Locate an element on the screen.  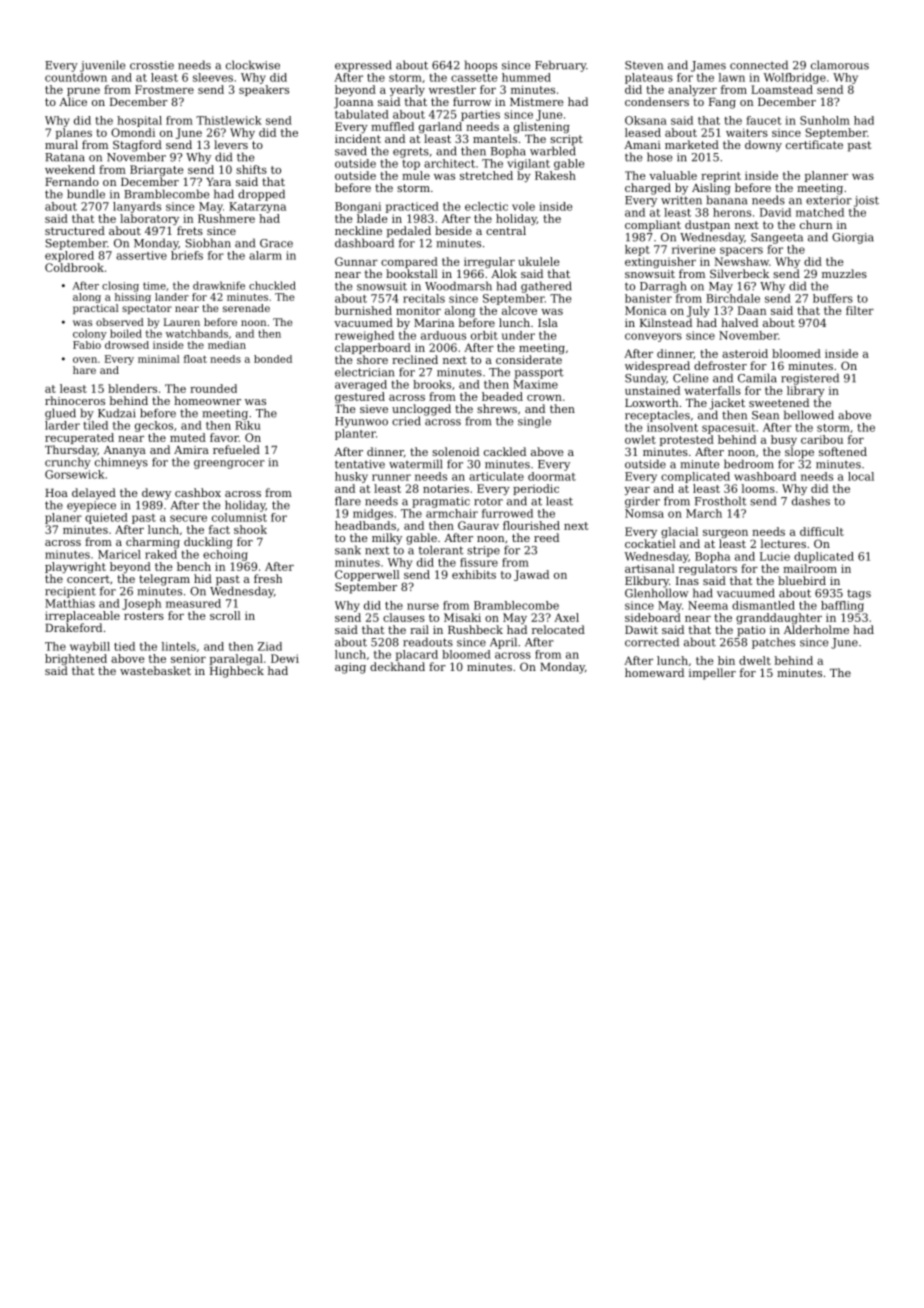
pedaled is located at coordinates (409, 232).
